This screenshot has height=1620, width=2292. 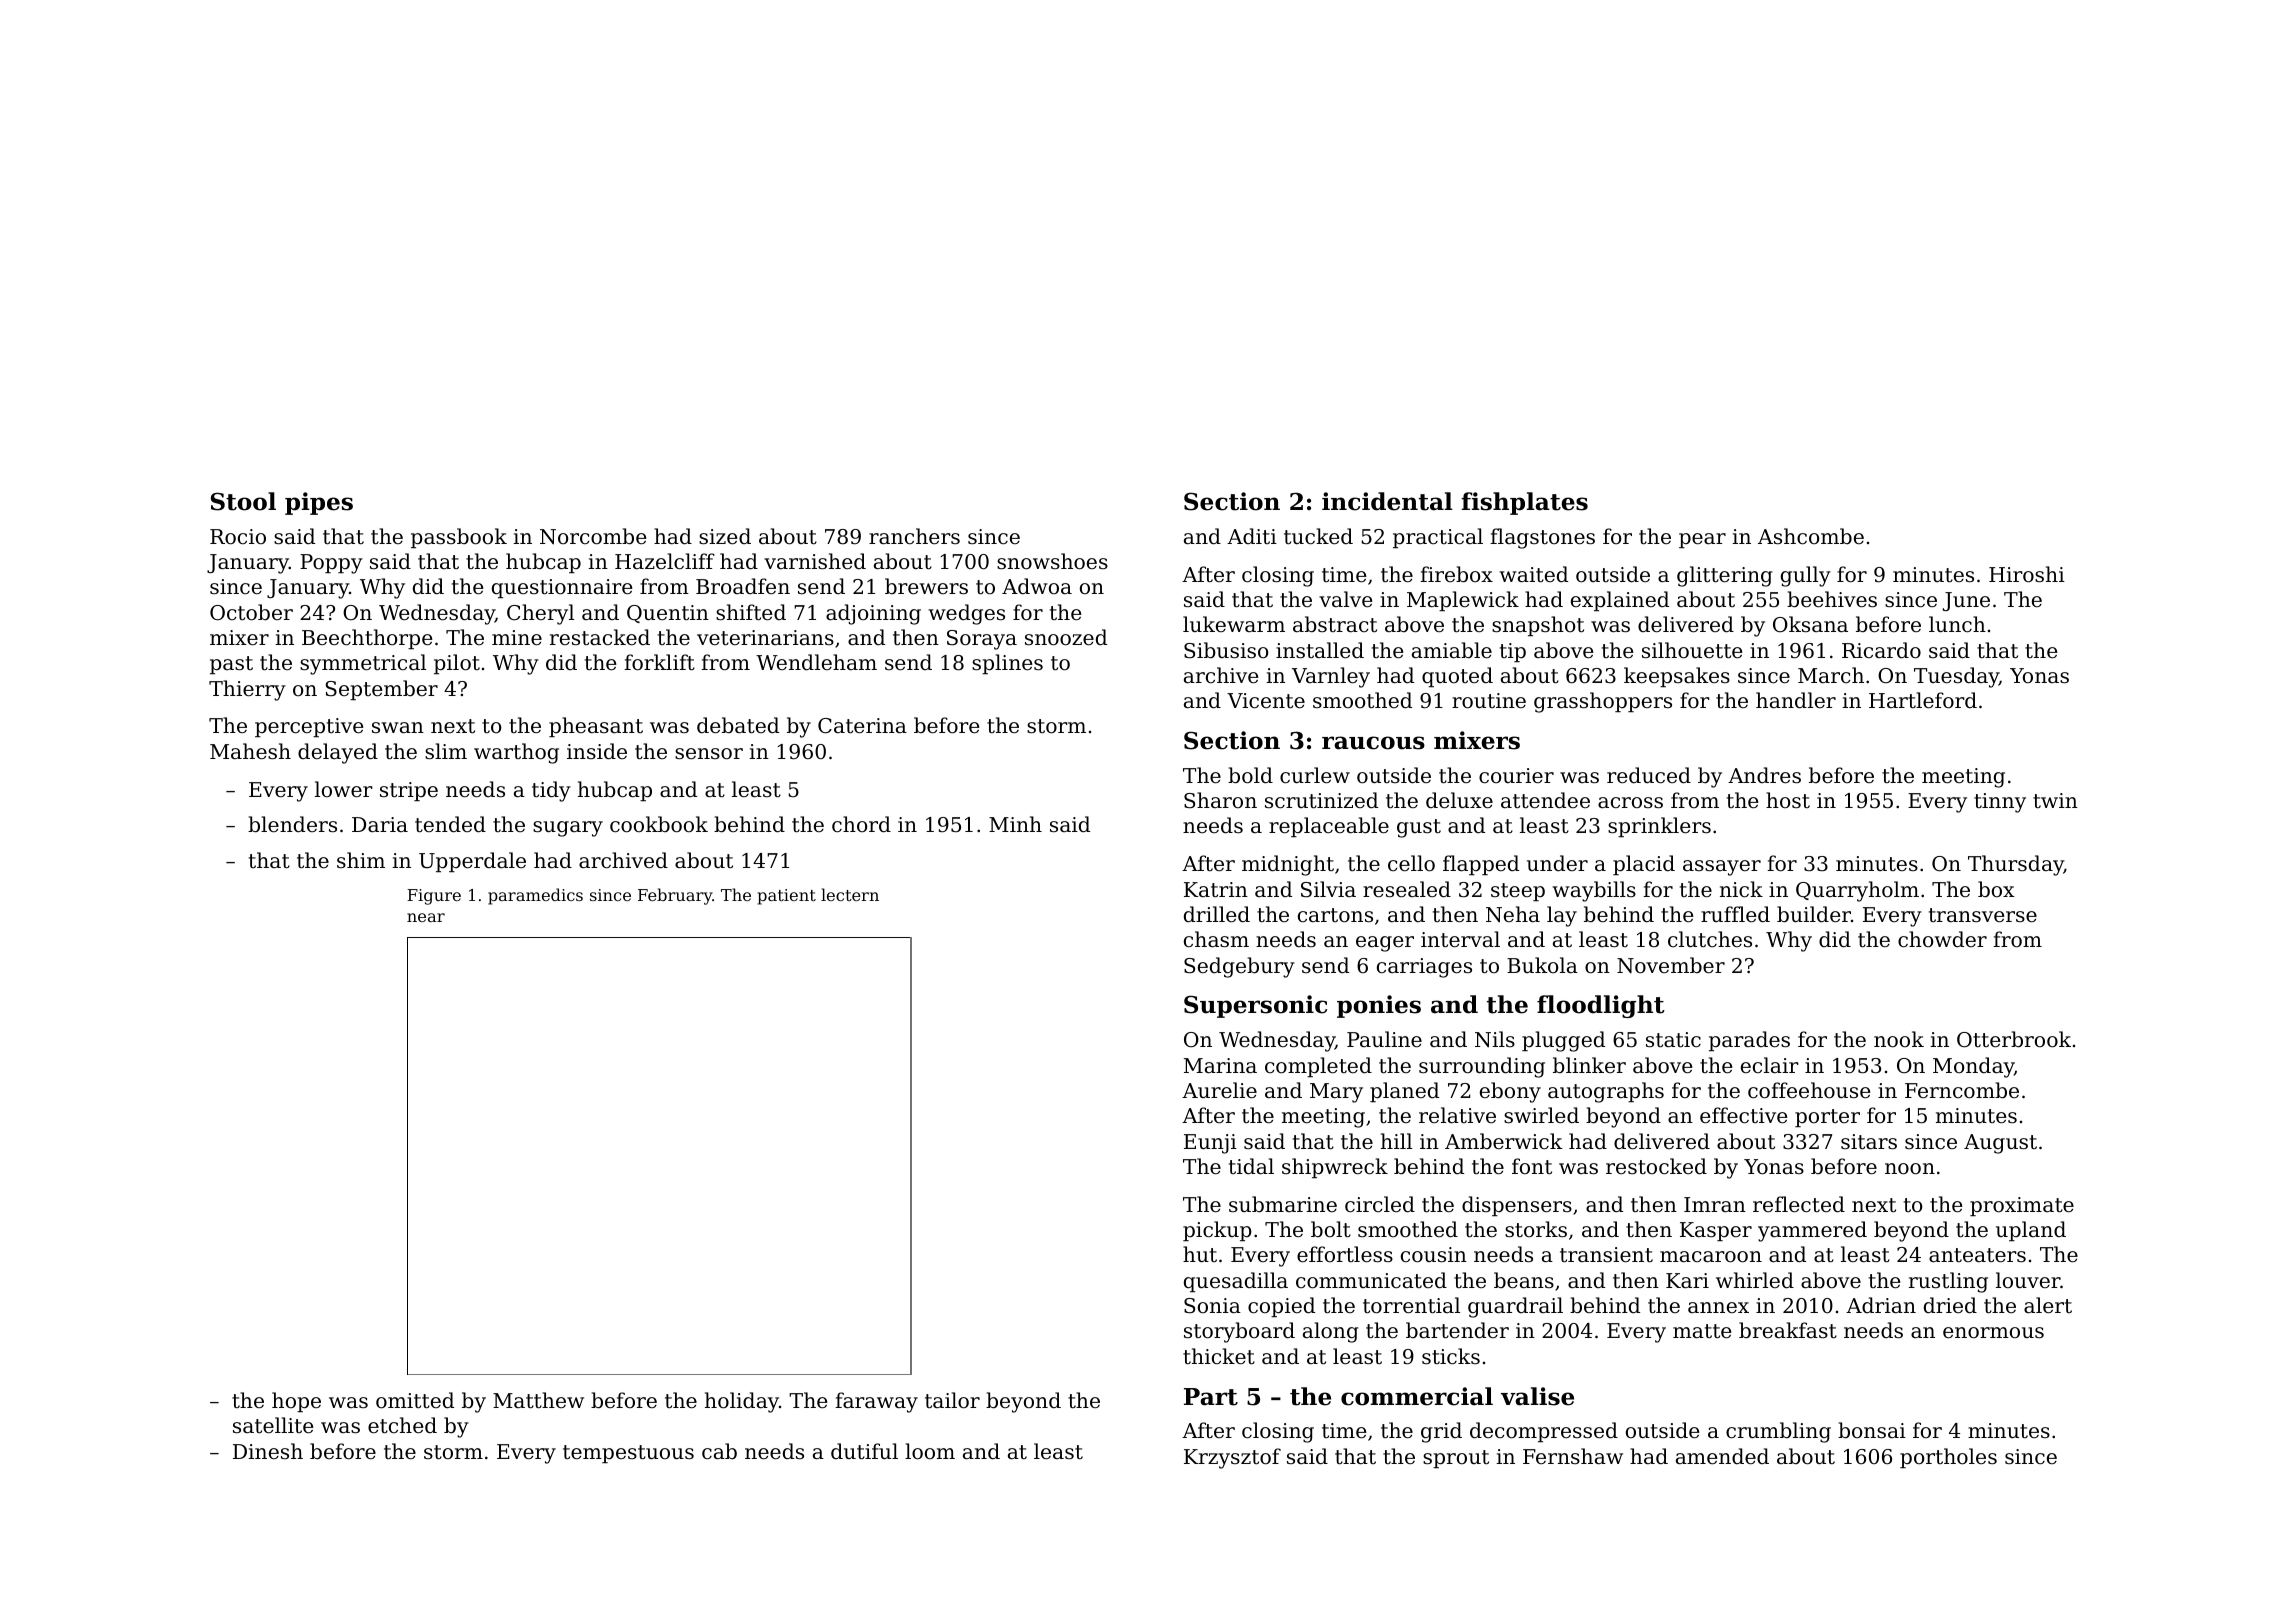 What do you see at coordinates (268, 1451) in the screenshot?
I see `Dinesh` at bounding box center [268, 1451].
